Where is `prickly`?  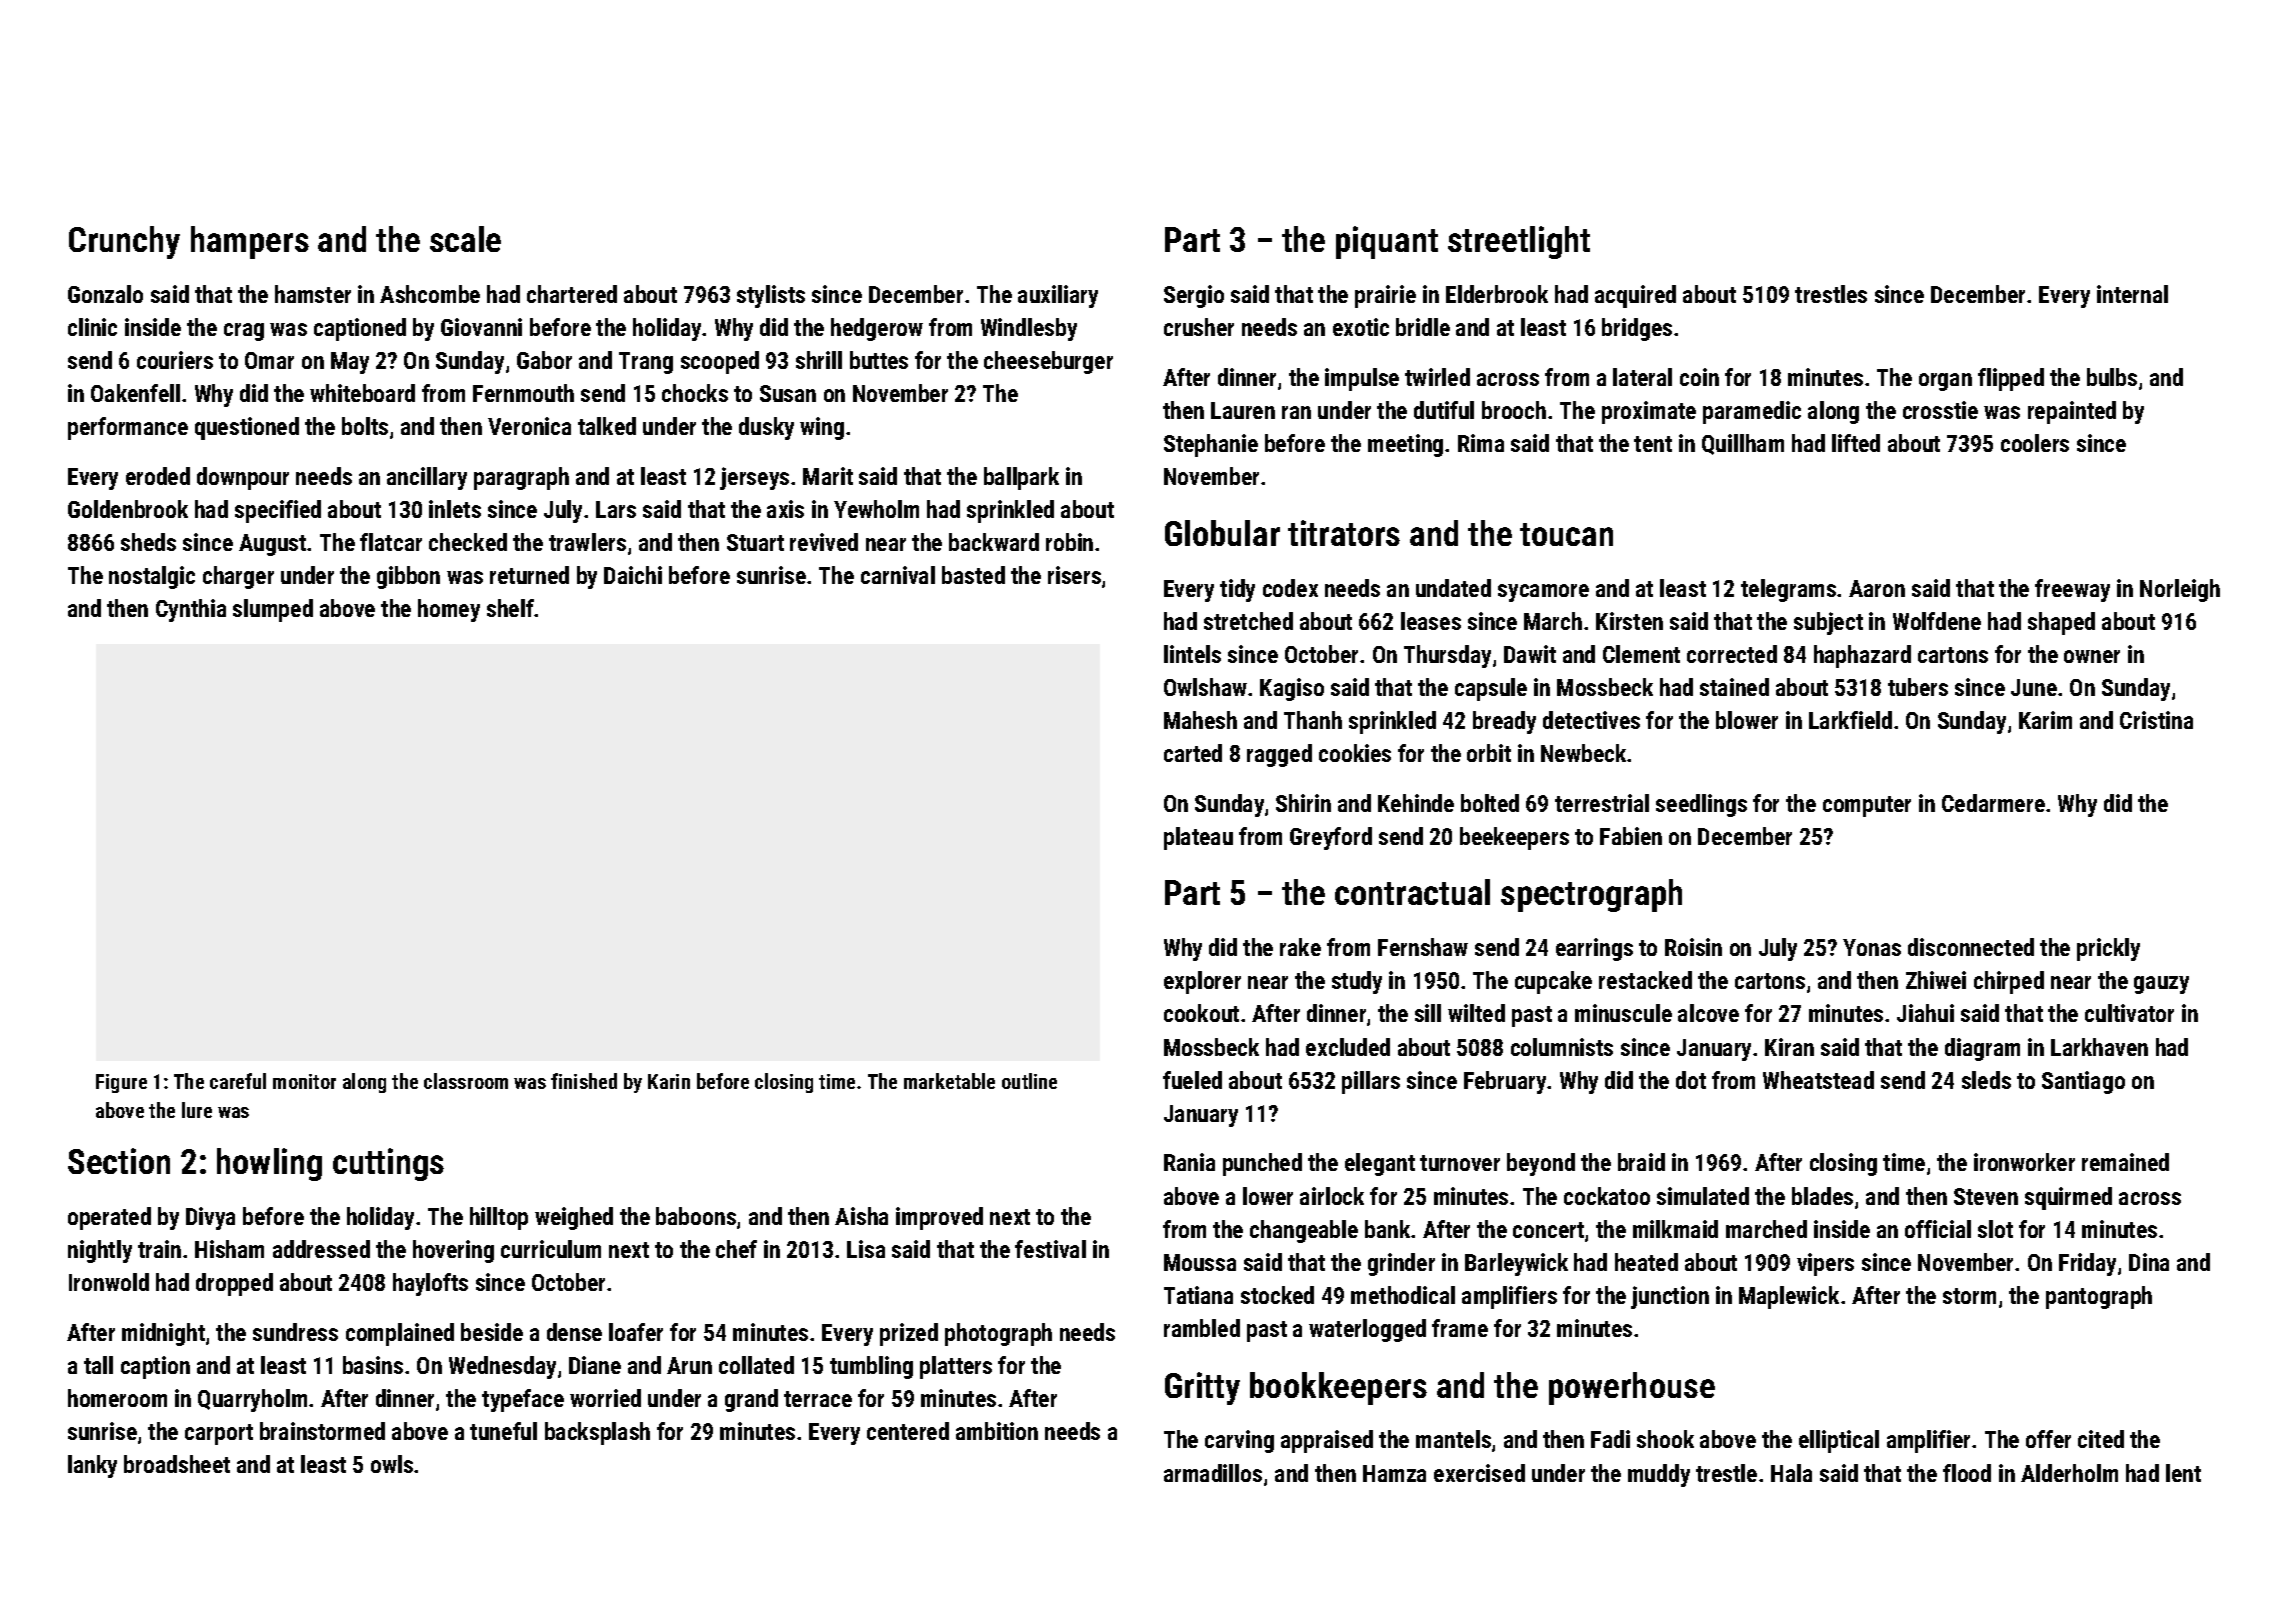
prickly is located at coordinates (2108, 949).
